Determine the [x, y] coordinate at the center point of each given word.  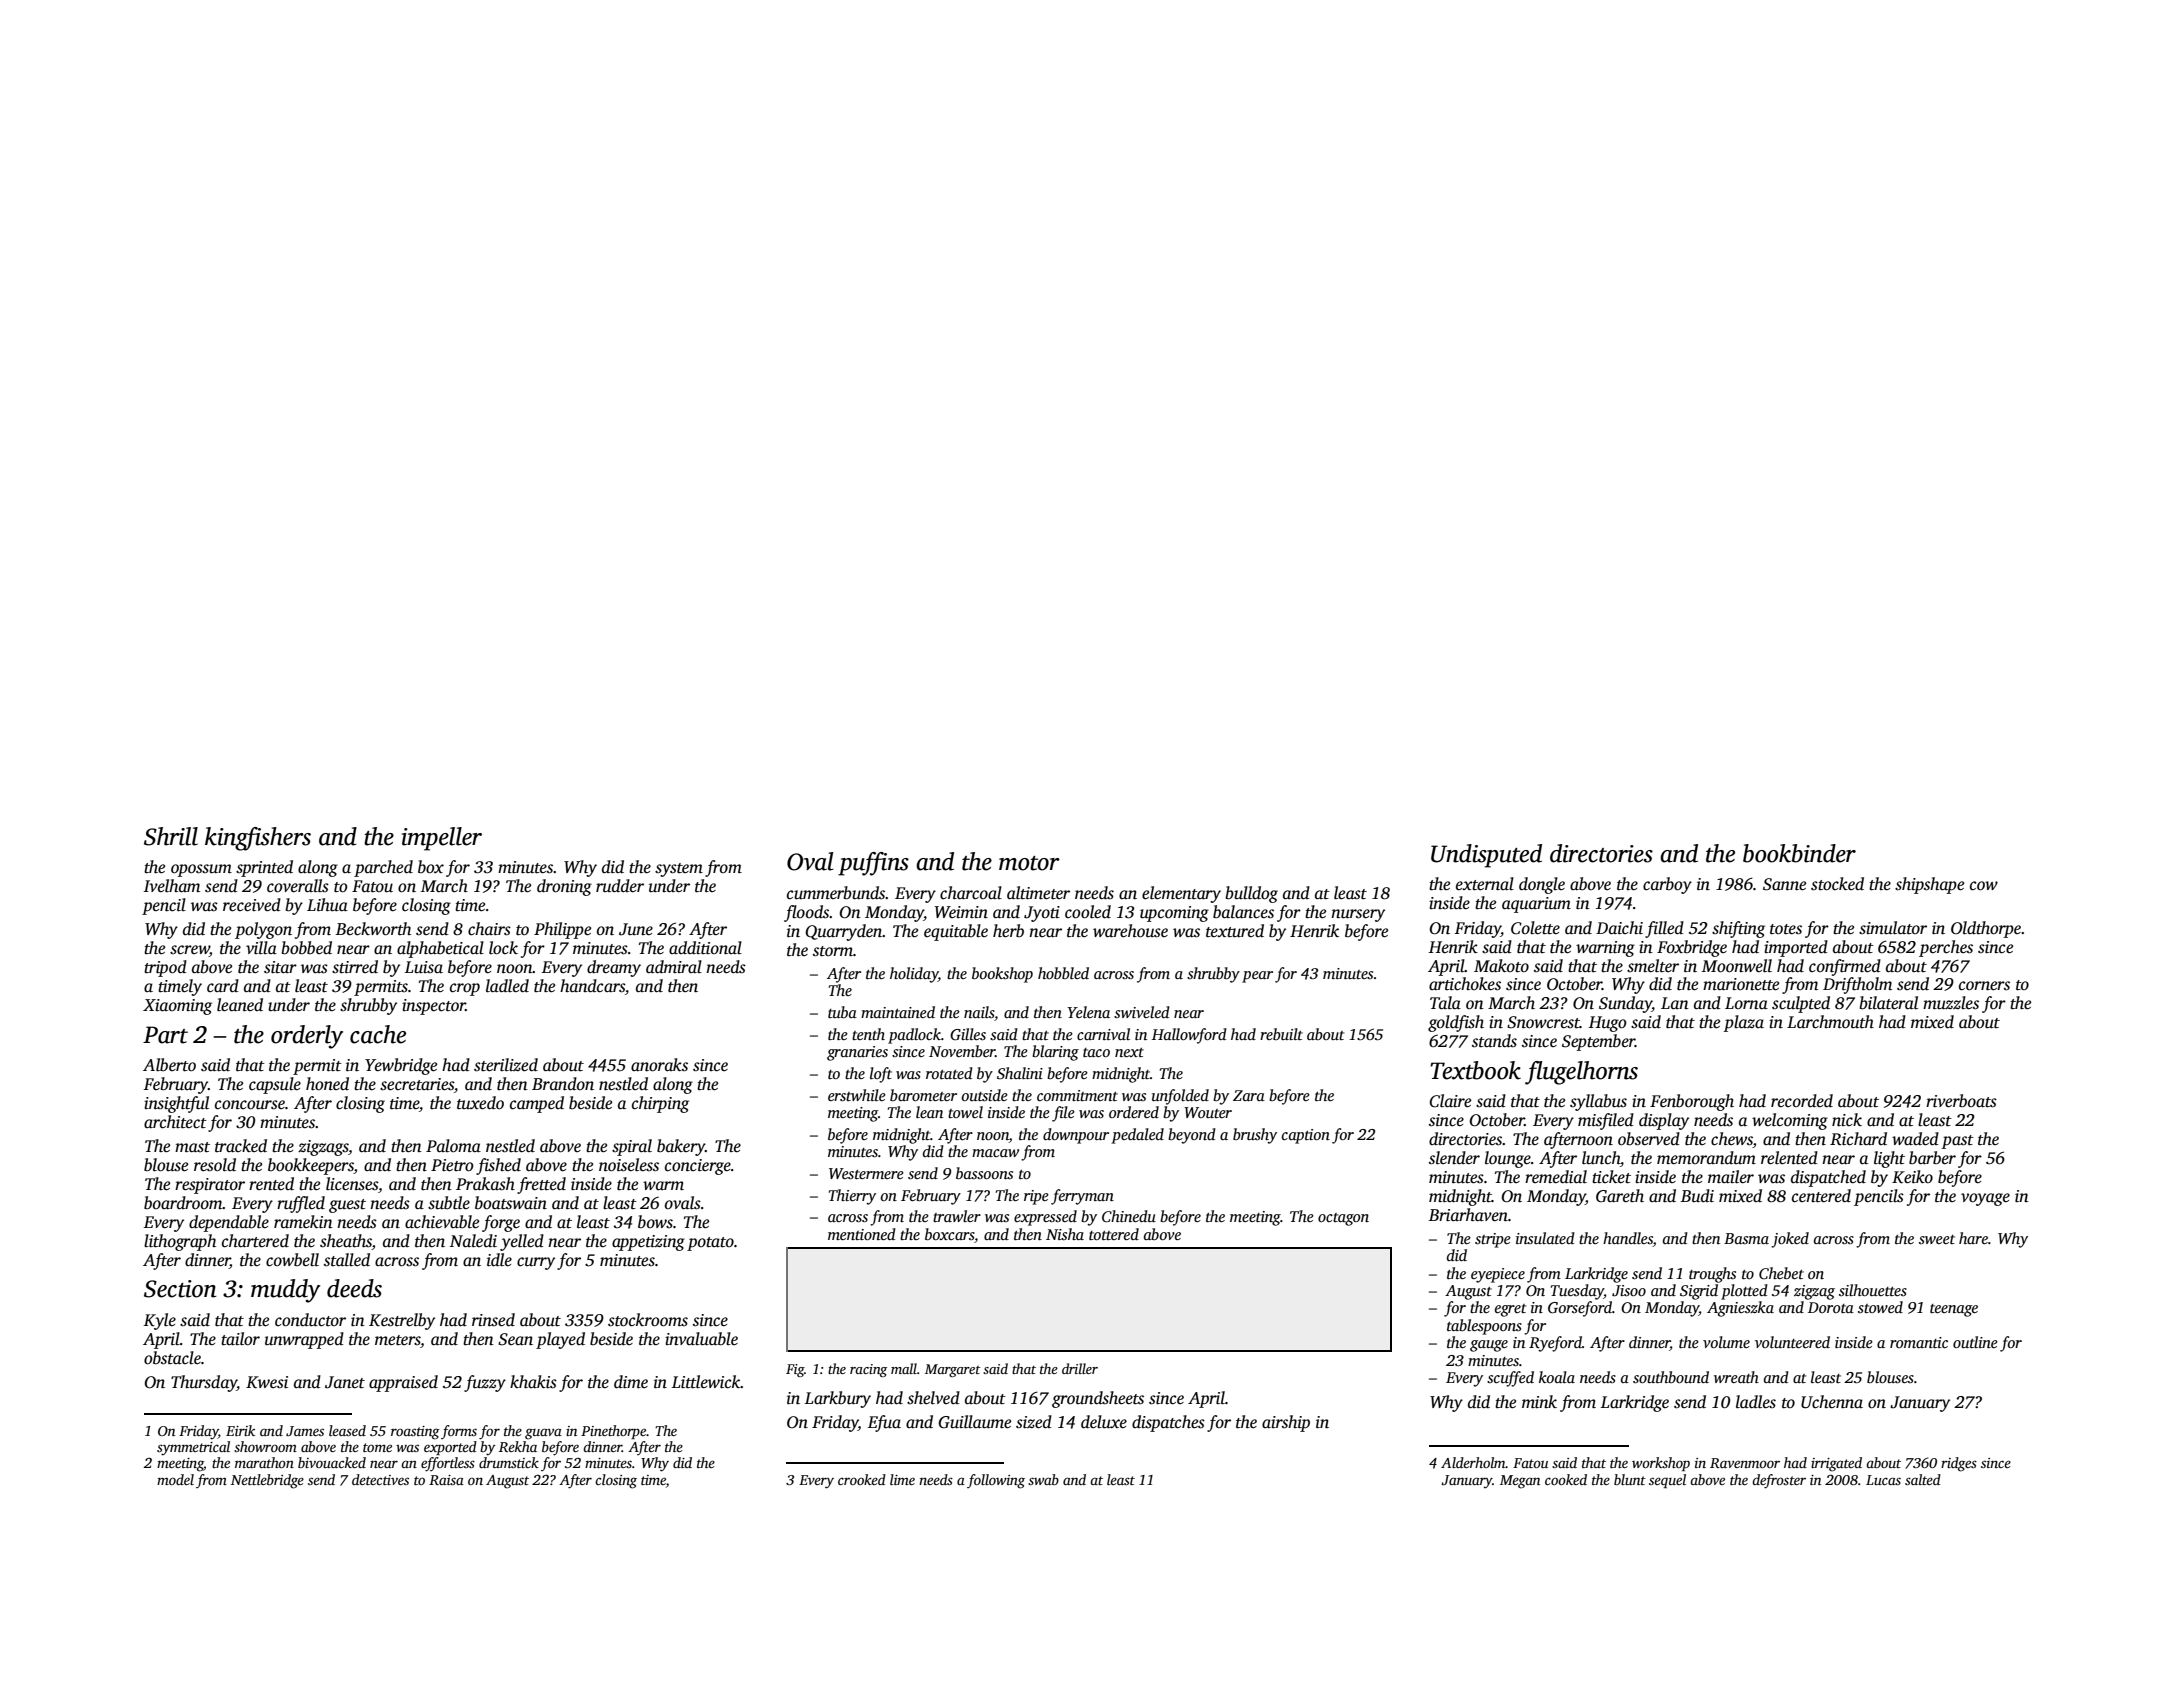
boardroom [183, 1202]
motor [1029, 863]
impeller [442, 839]
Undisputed [1486, 856]
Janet [345, 1382]
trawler [957, 1216]
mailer [1731, 1176]
